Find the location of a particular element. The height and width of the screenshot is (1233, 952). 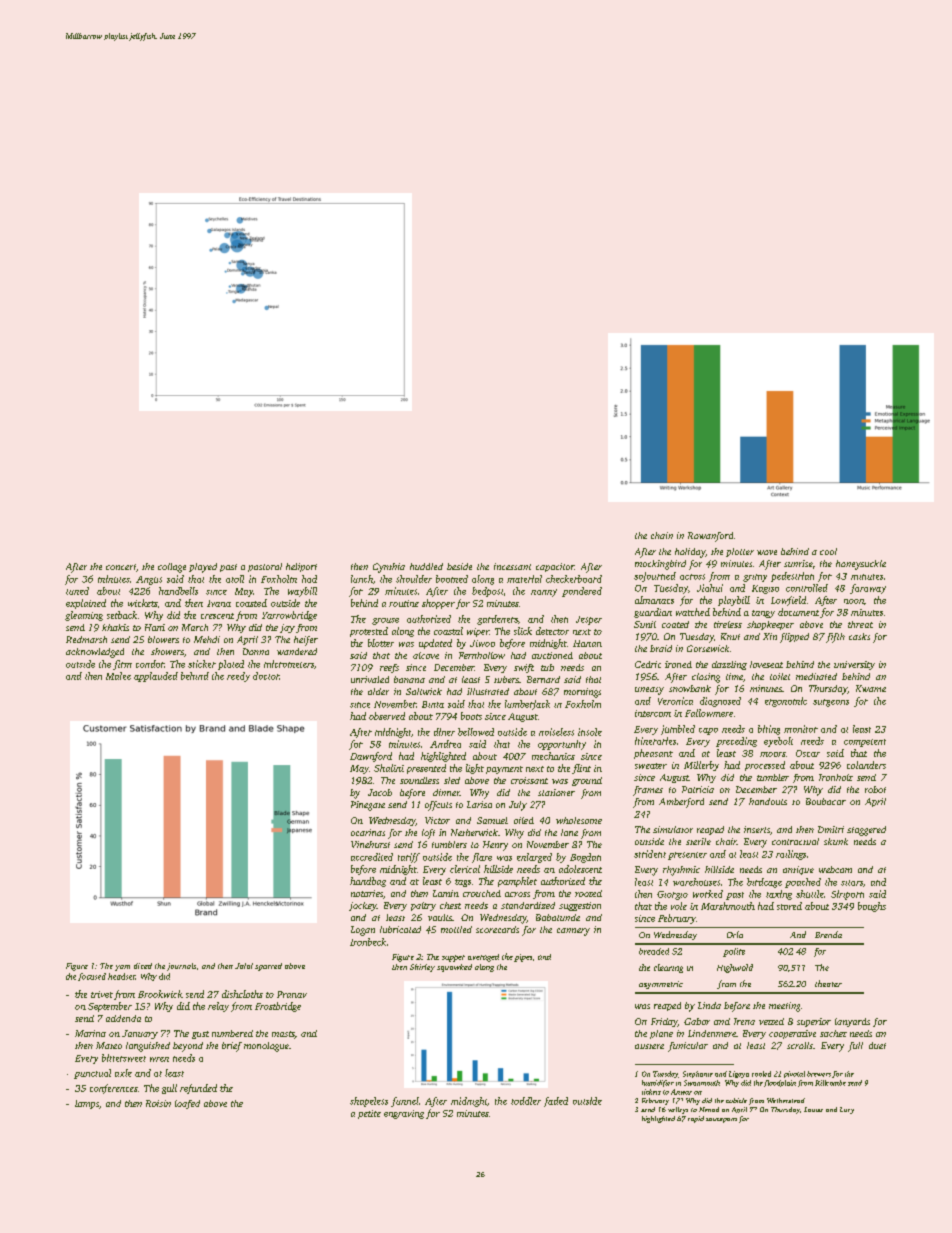

Lucy is located at coordinates (847, 1110).
